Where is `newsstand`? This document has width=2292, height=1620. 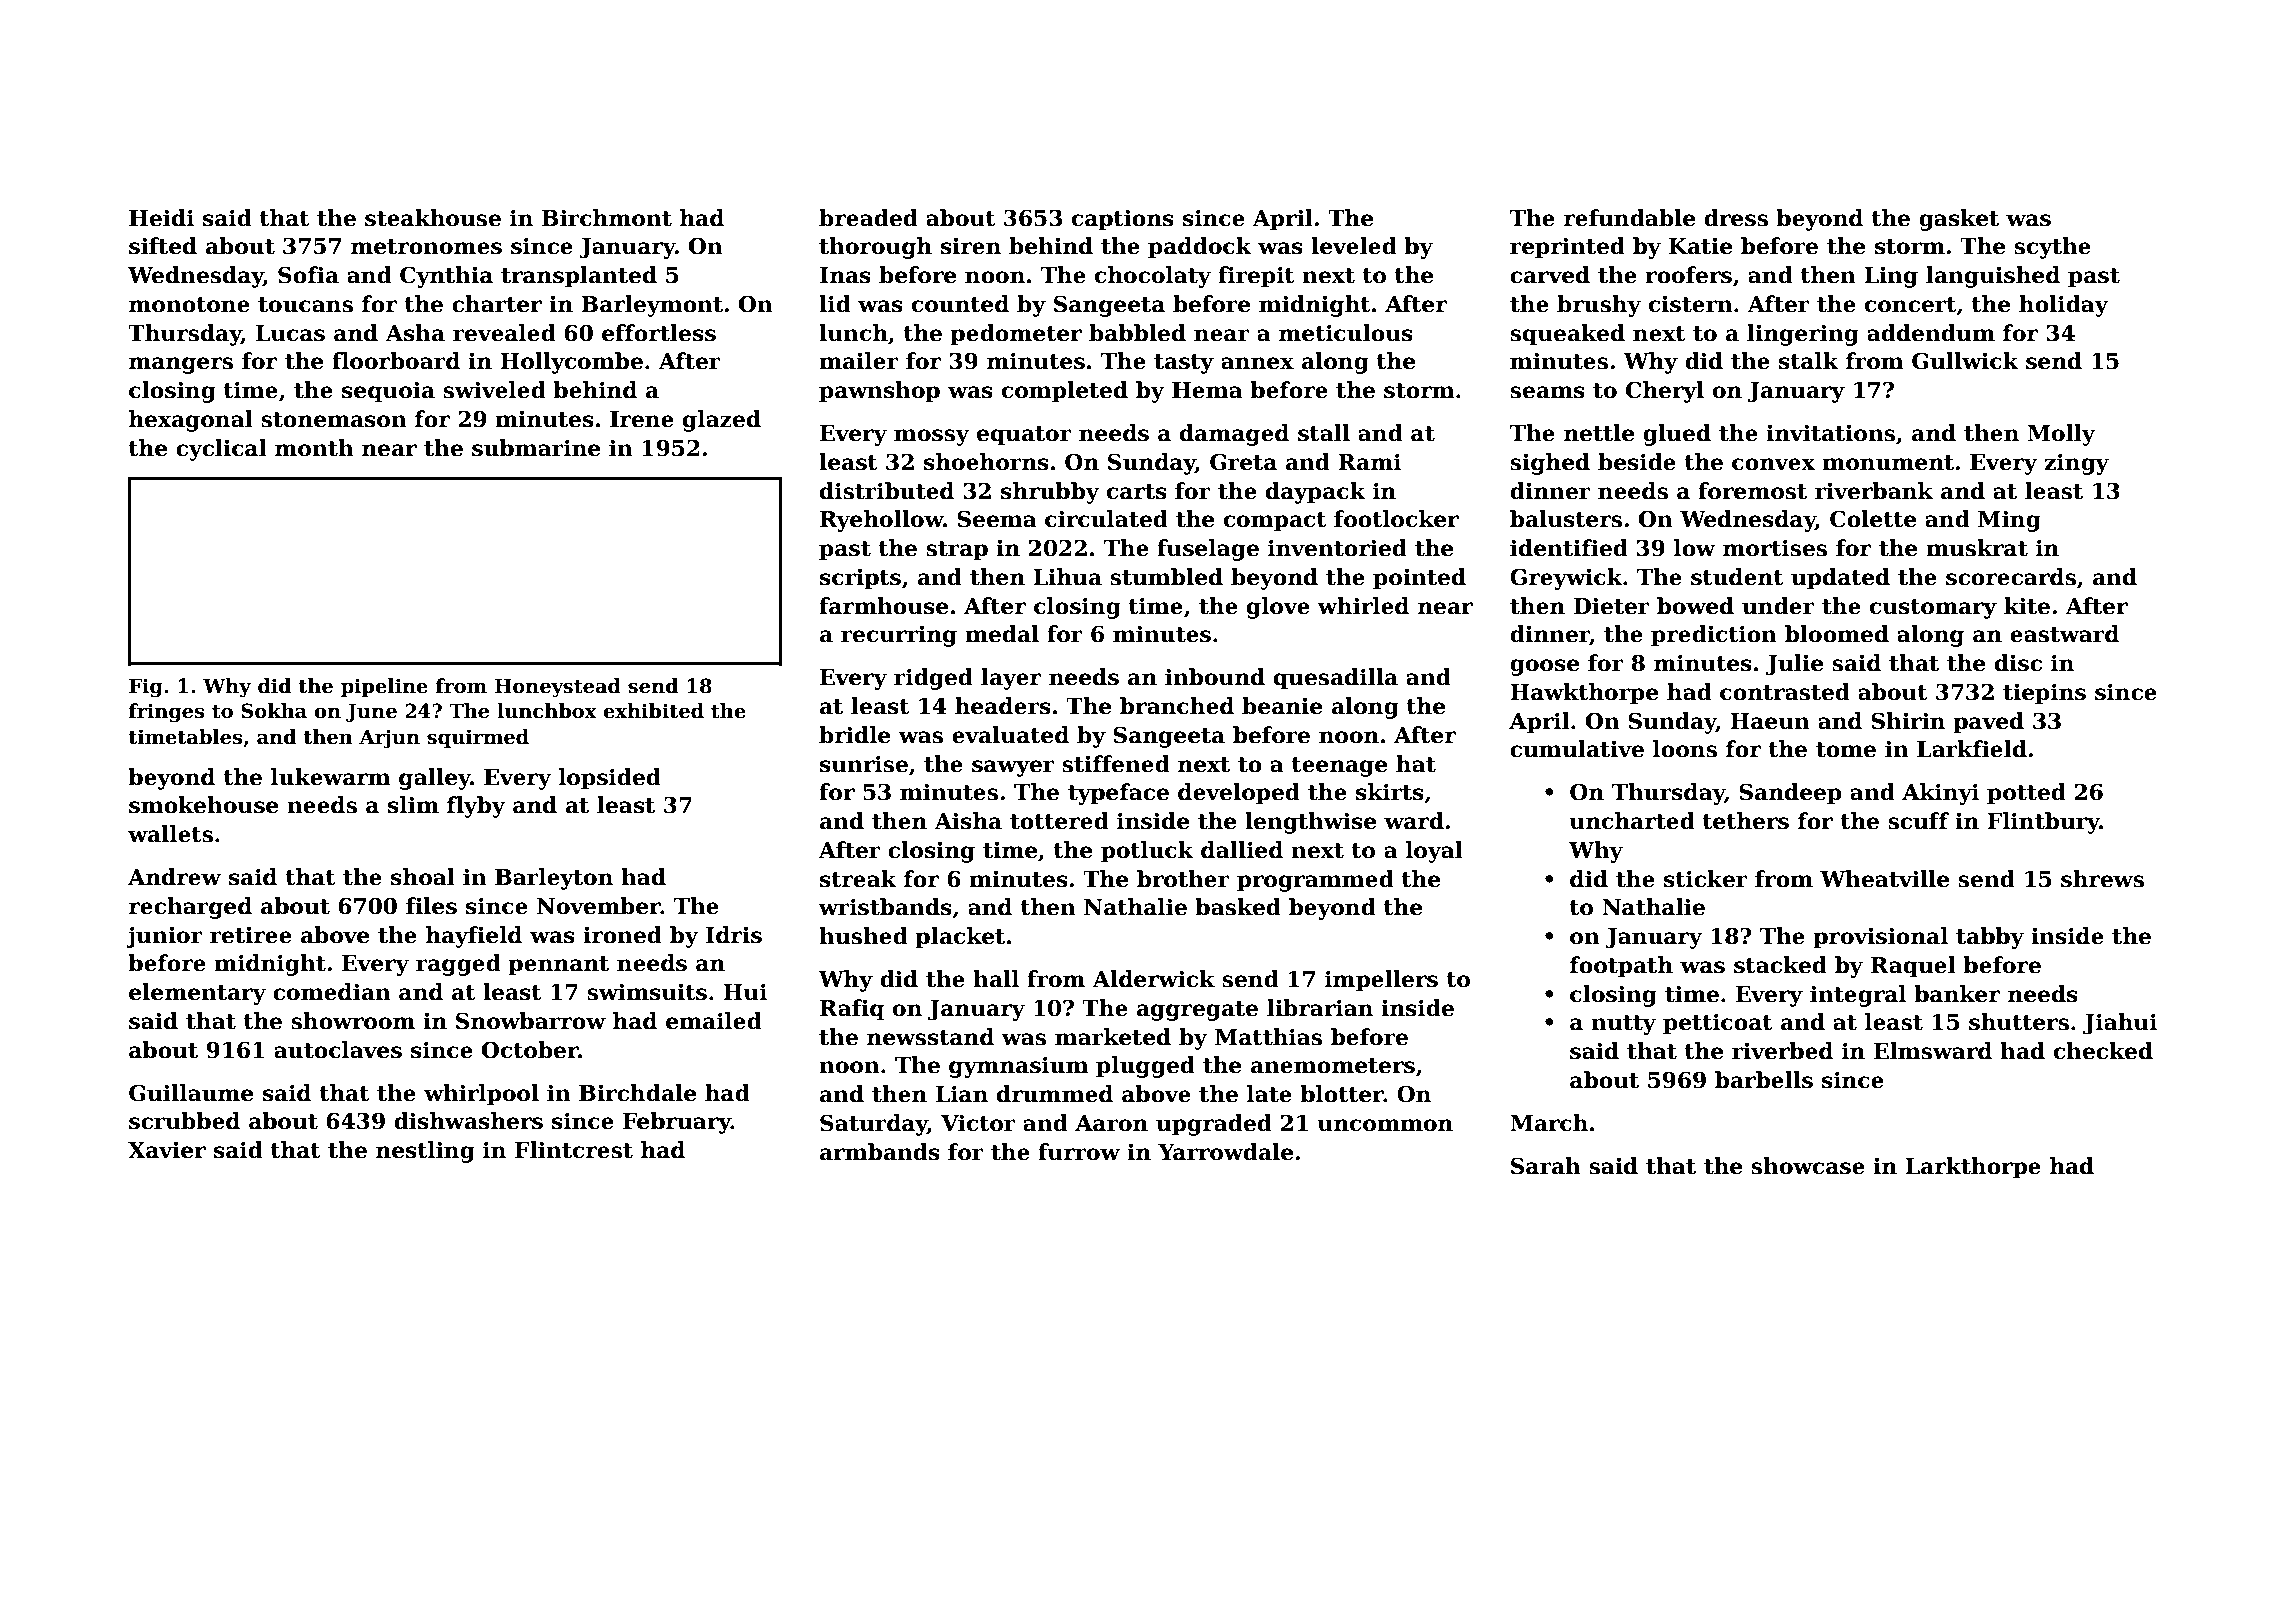
newsstand is located at coordinates (930, 1037).
